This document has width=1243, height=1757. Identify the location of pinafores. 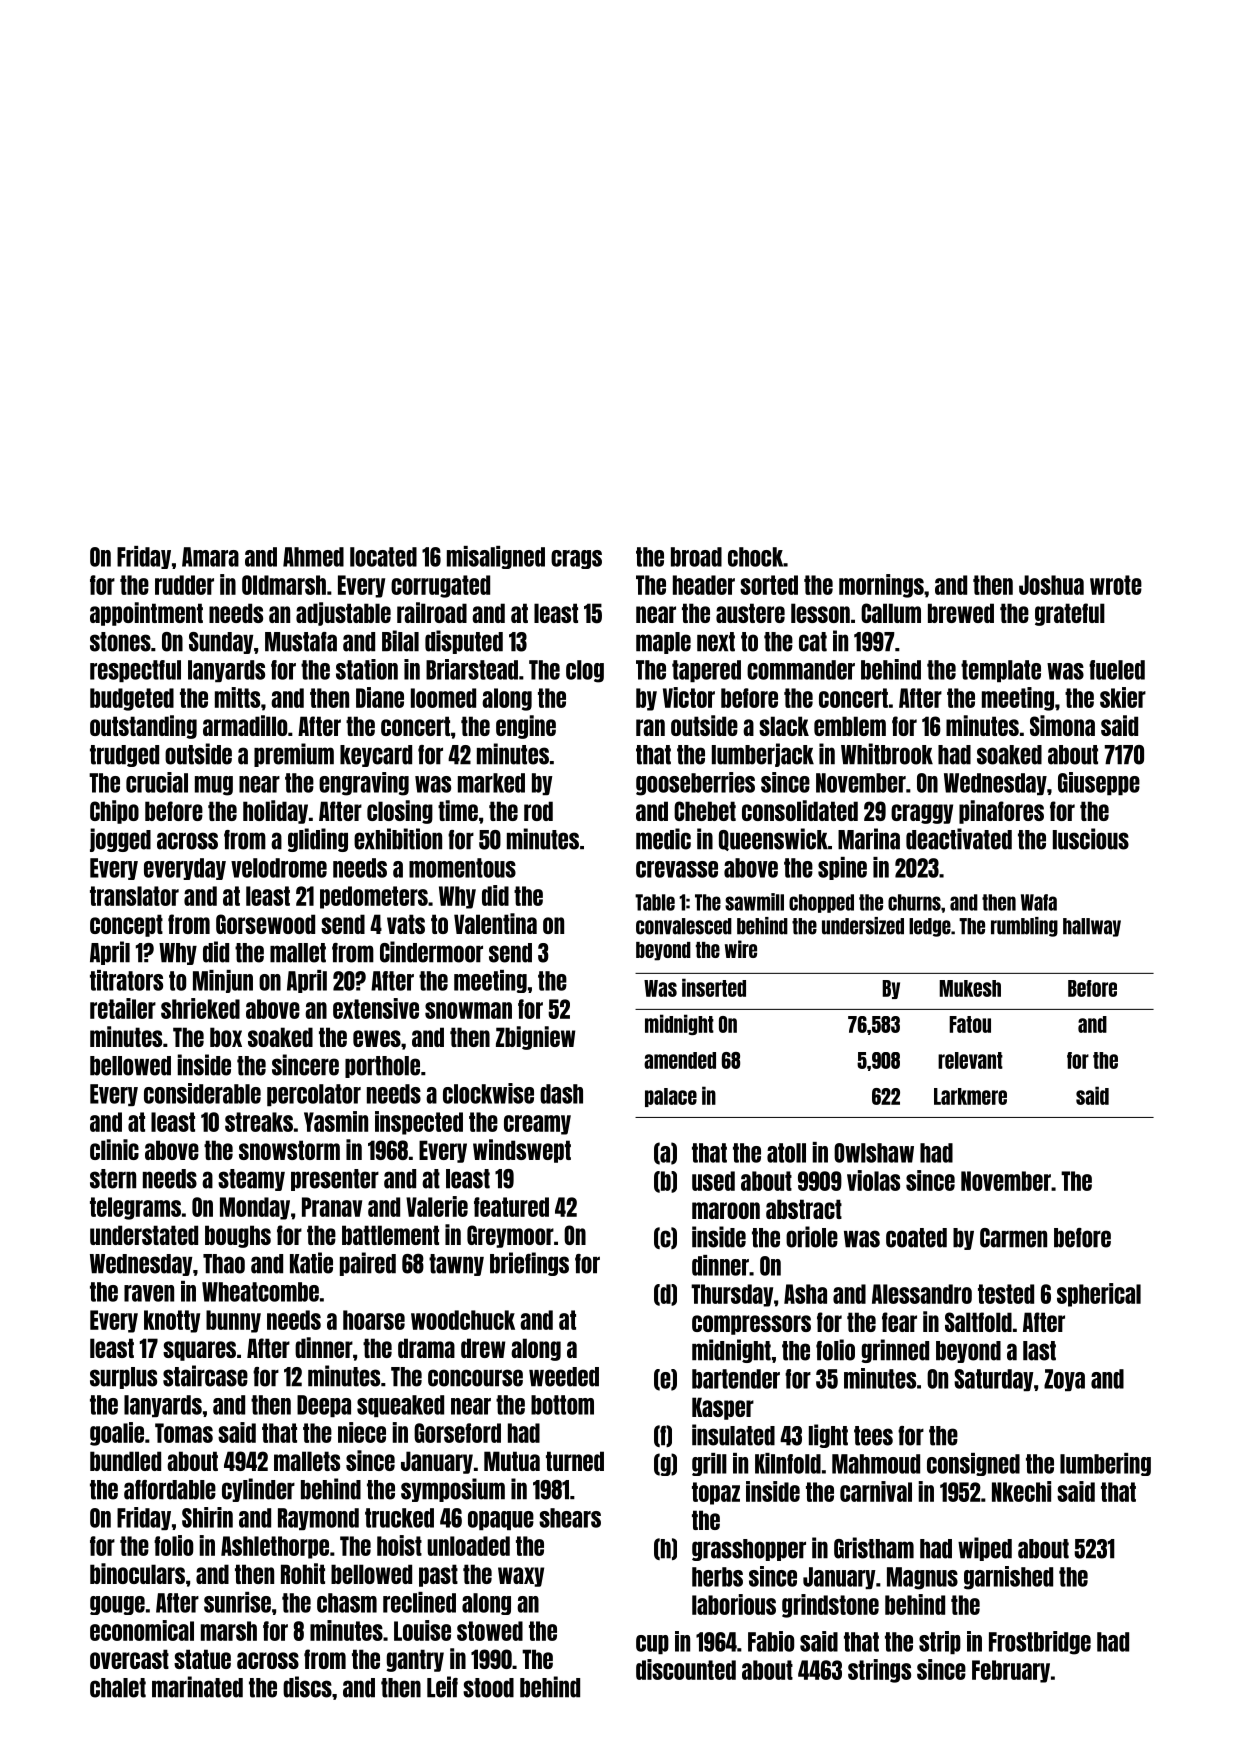
(1001, 812).
